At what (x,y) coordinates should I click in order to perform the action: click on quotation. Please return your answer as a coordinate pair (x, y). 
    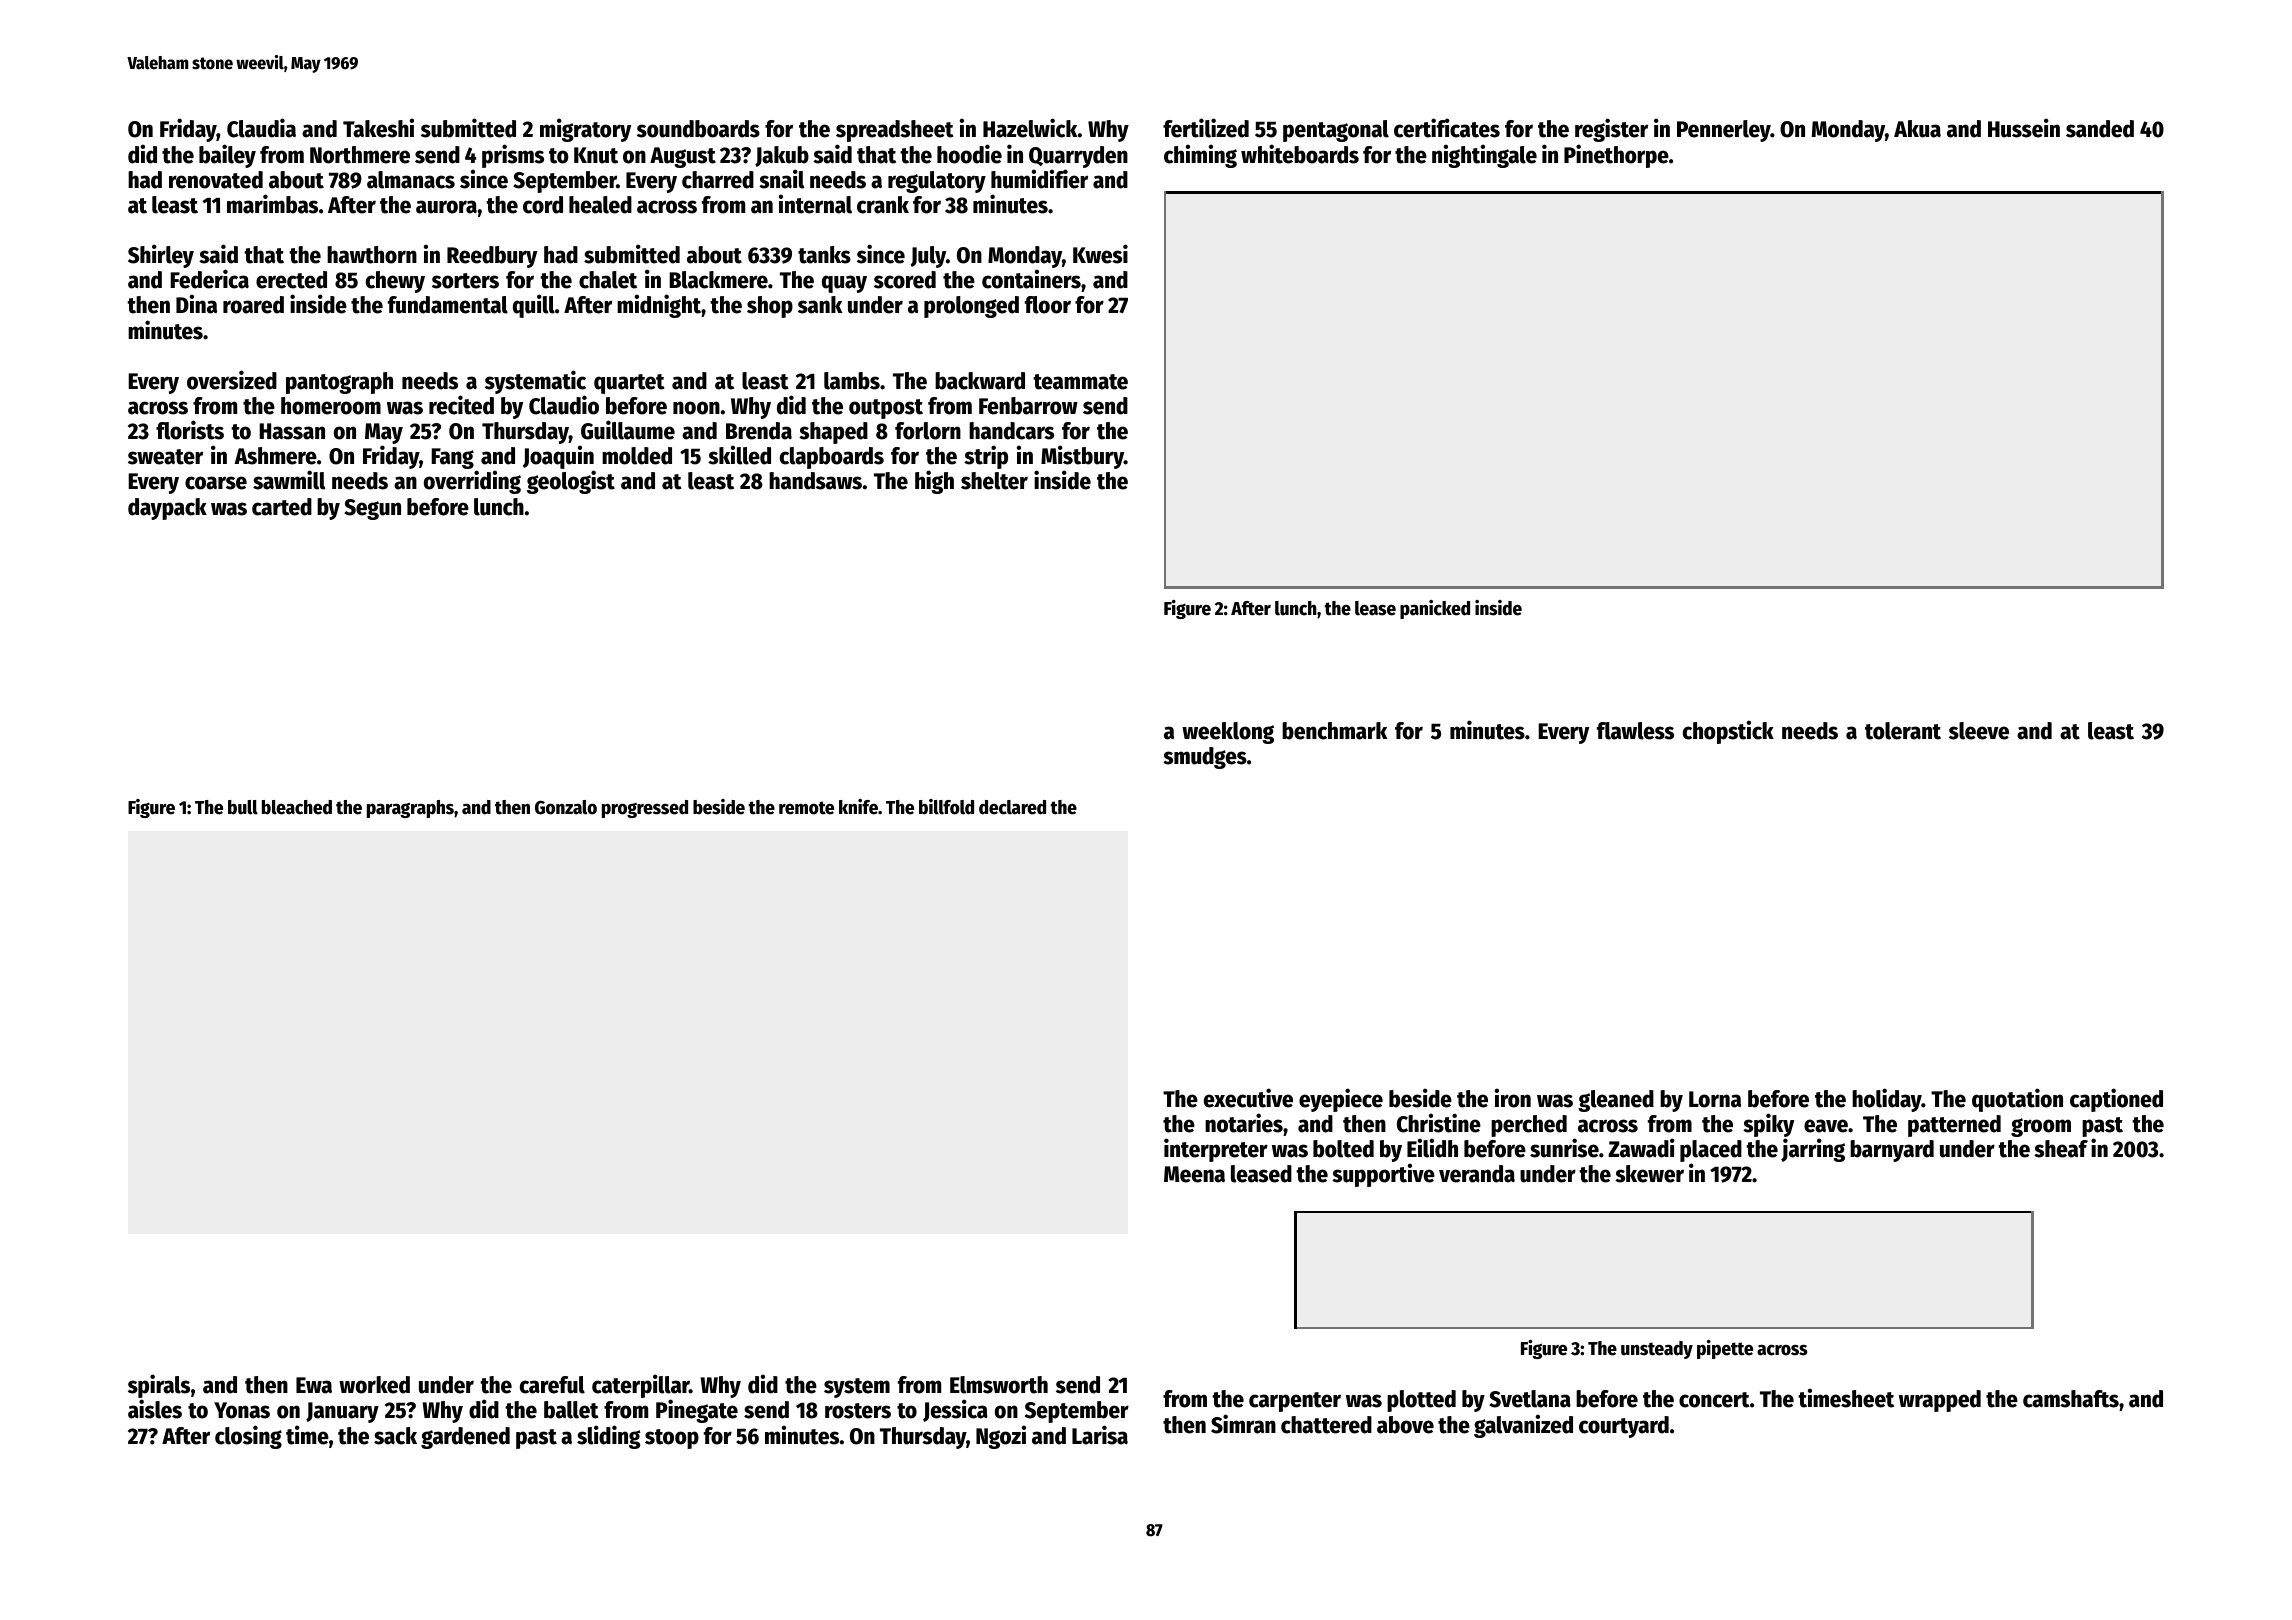
    Looking at the image, I should click on (2017, 1100).
